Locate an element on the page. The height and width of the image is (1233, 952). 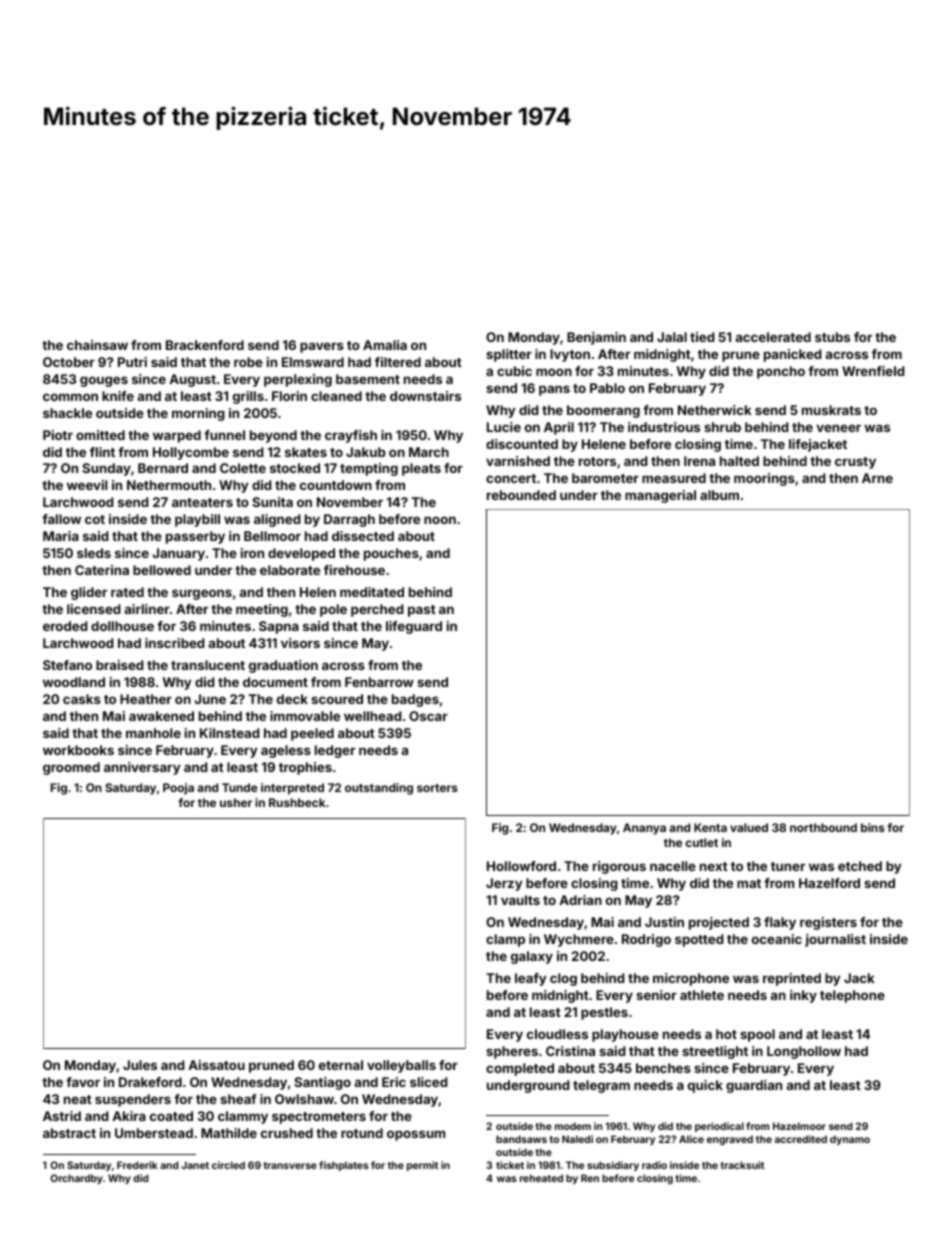
Jules is located at coordinates (140, 1065).
